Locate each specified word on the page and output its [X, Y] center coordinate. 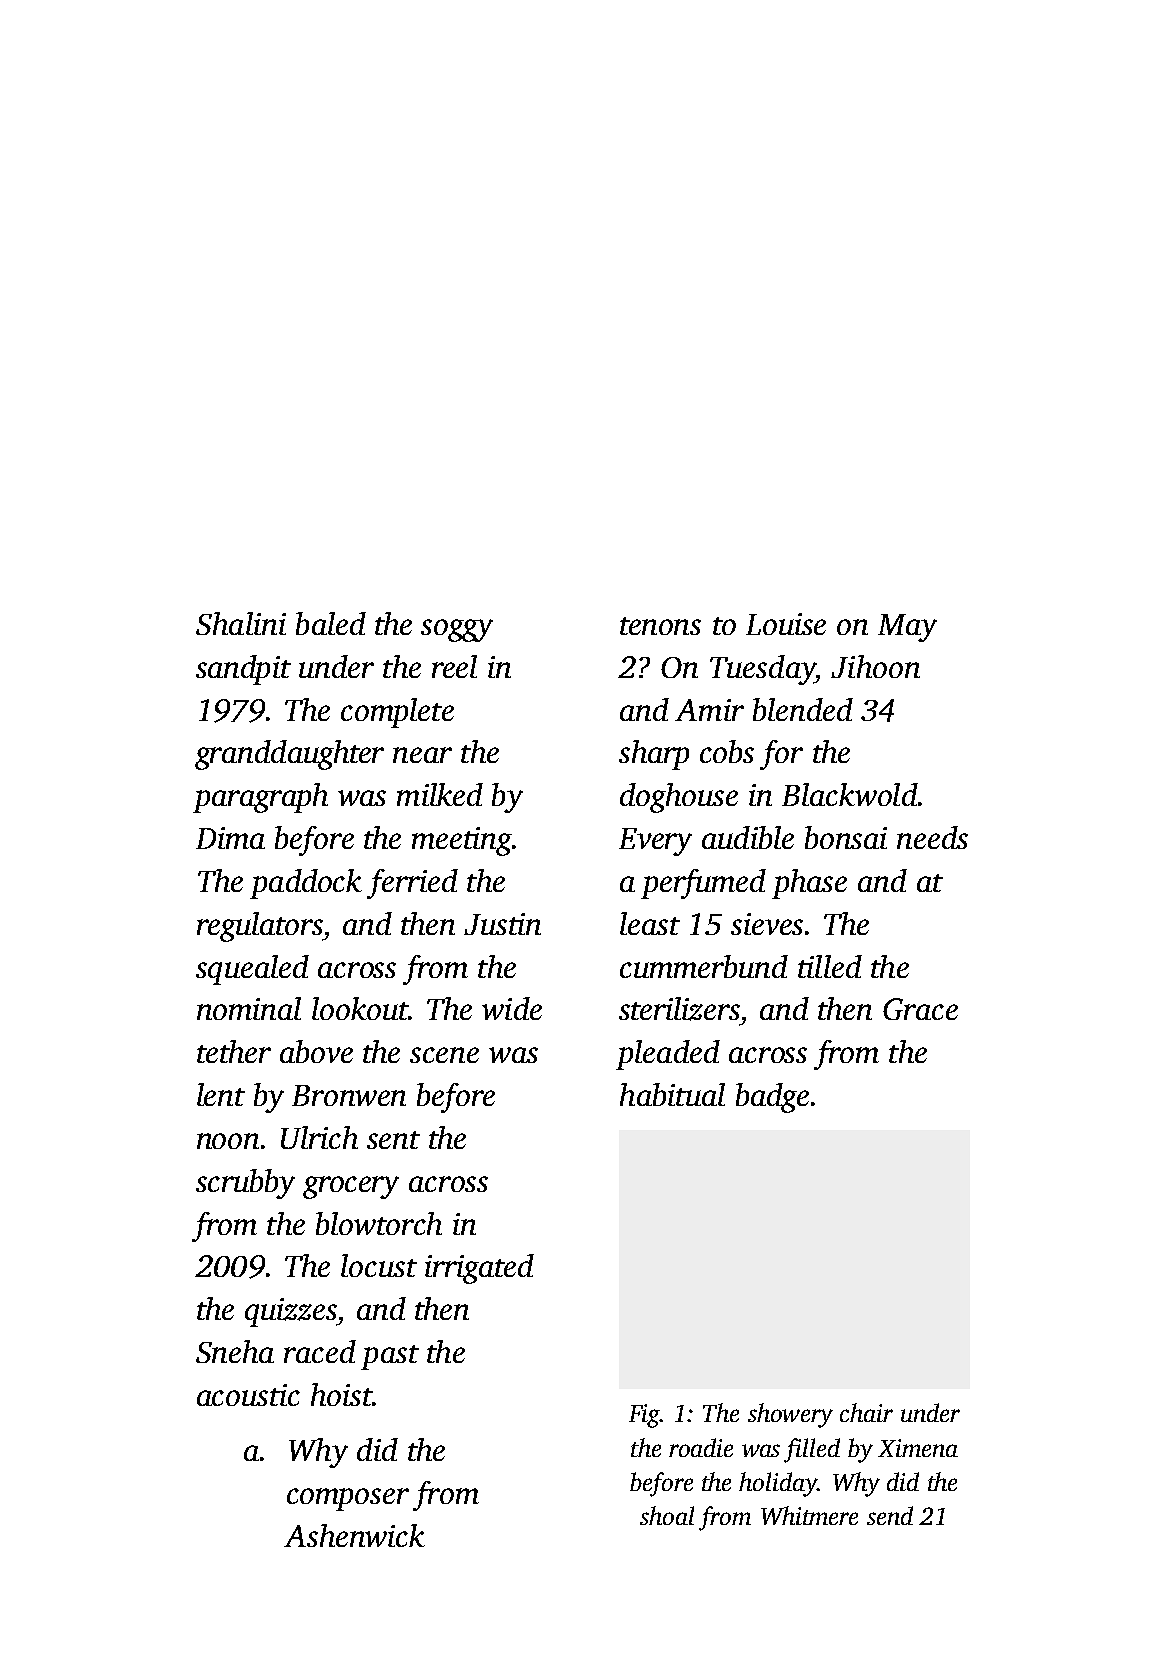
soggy [457, 630]
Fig [644, 1416]
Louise [786, 624]
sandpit [243, 670]
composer [348, 1499]
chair [866, 1412]
